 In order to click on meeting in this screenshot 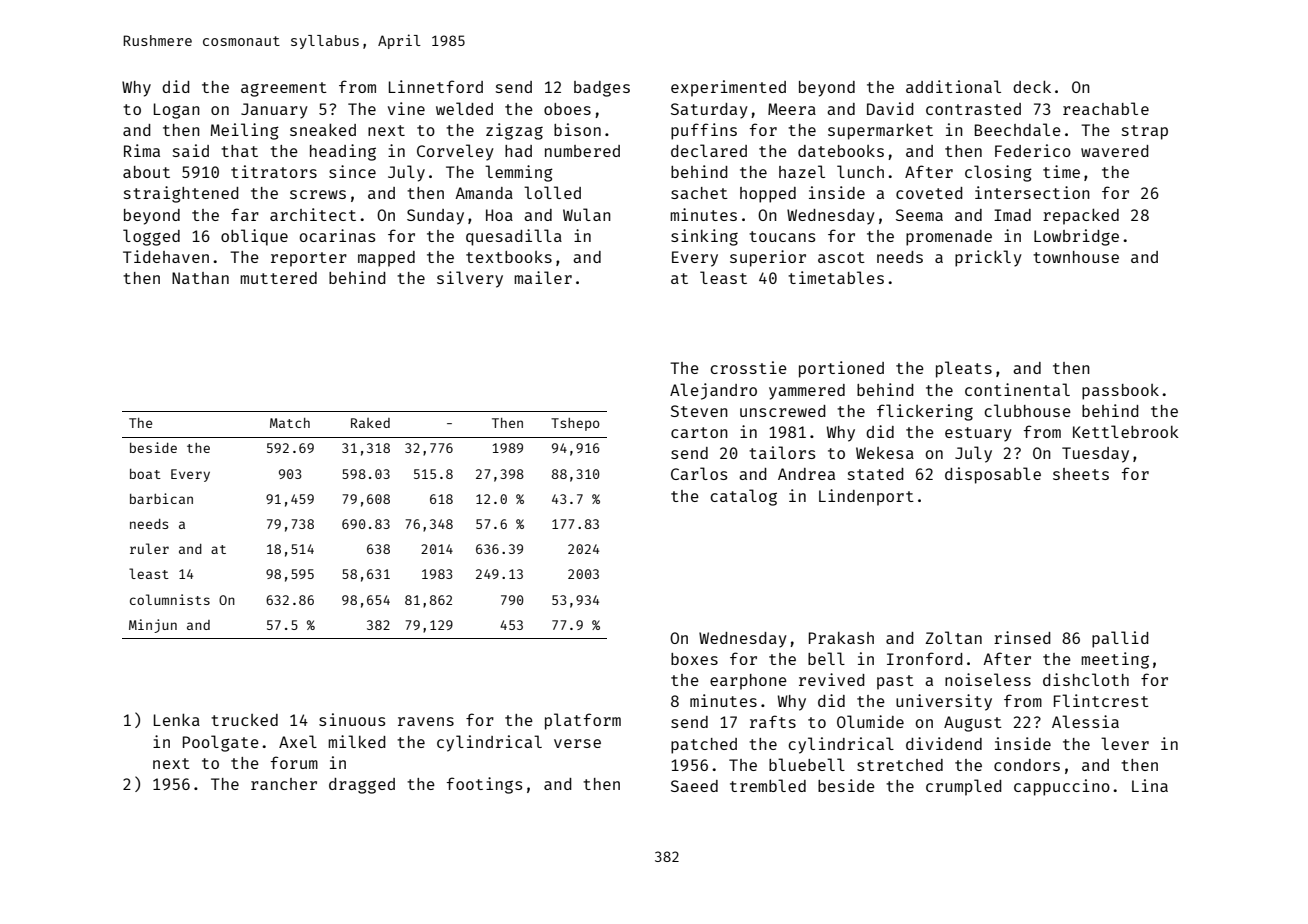, I will do `click(1115, 660)`.
